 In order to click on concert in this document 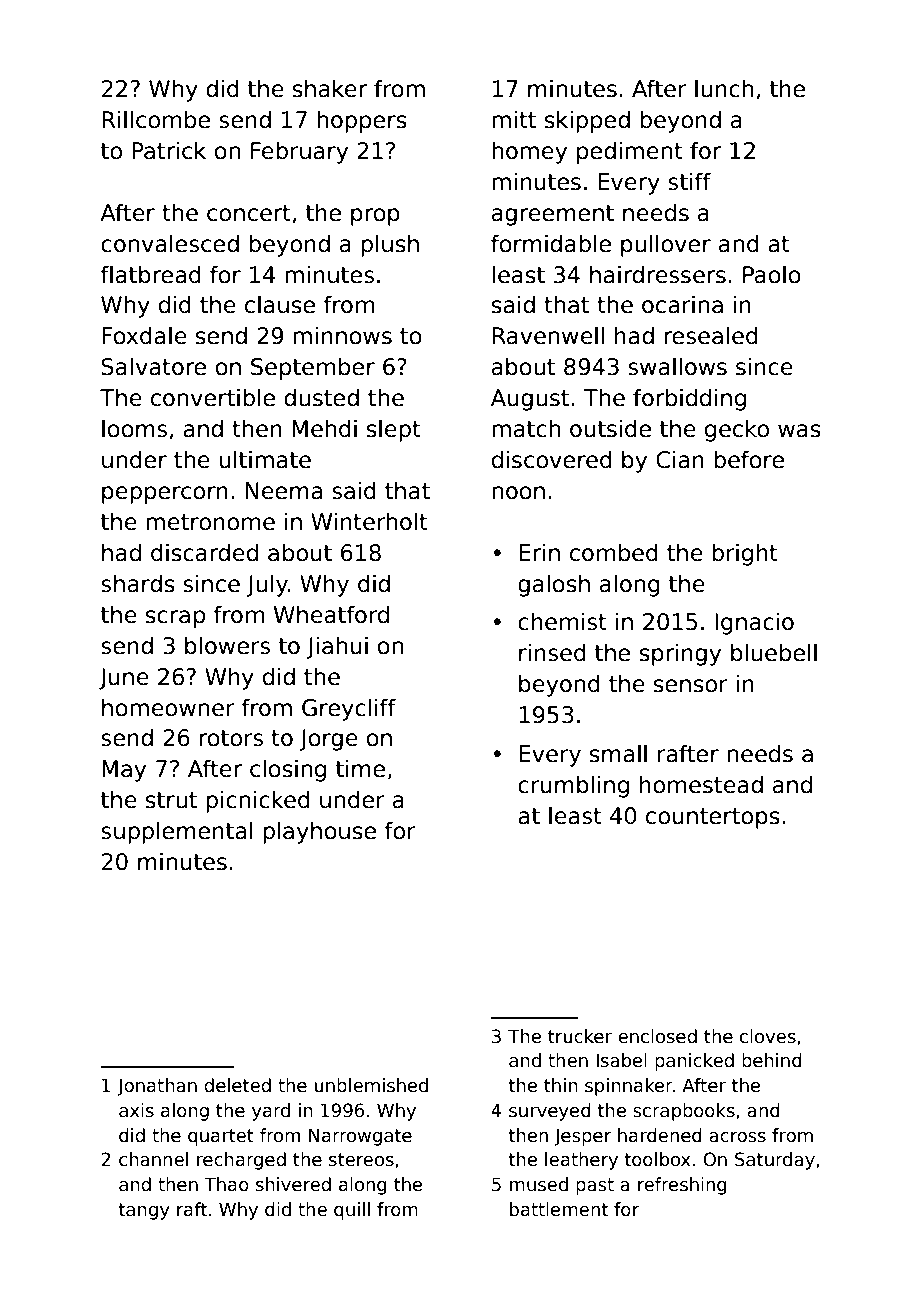, I will do `click(249, 213)`.
